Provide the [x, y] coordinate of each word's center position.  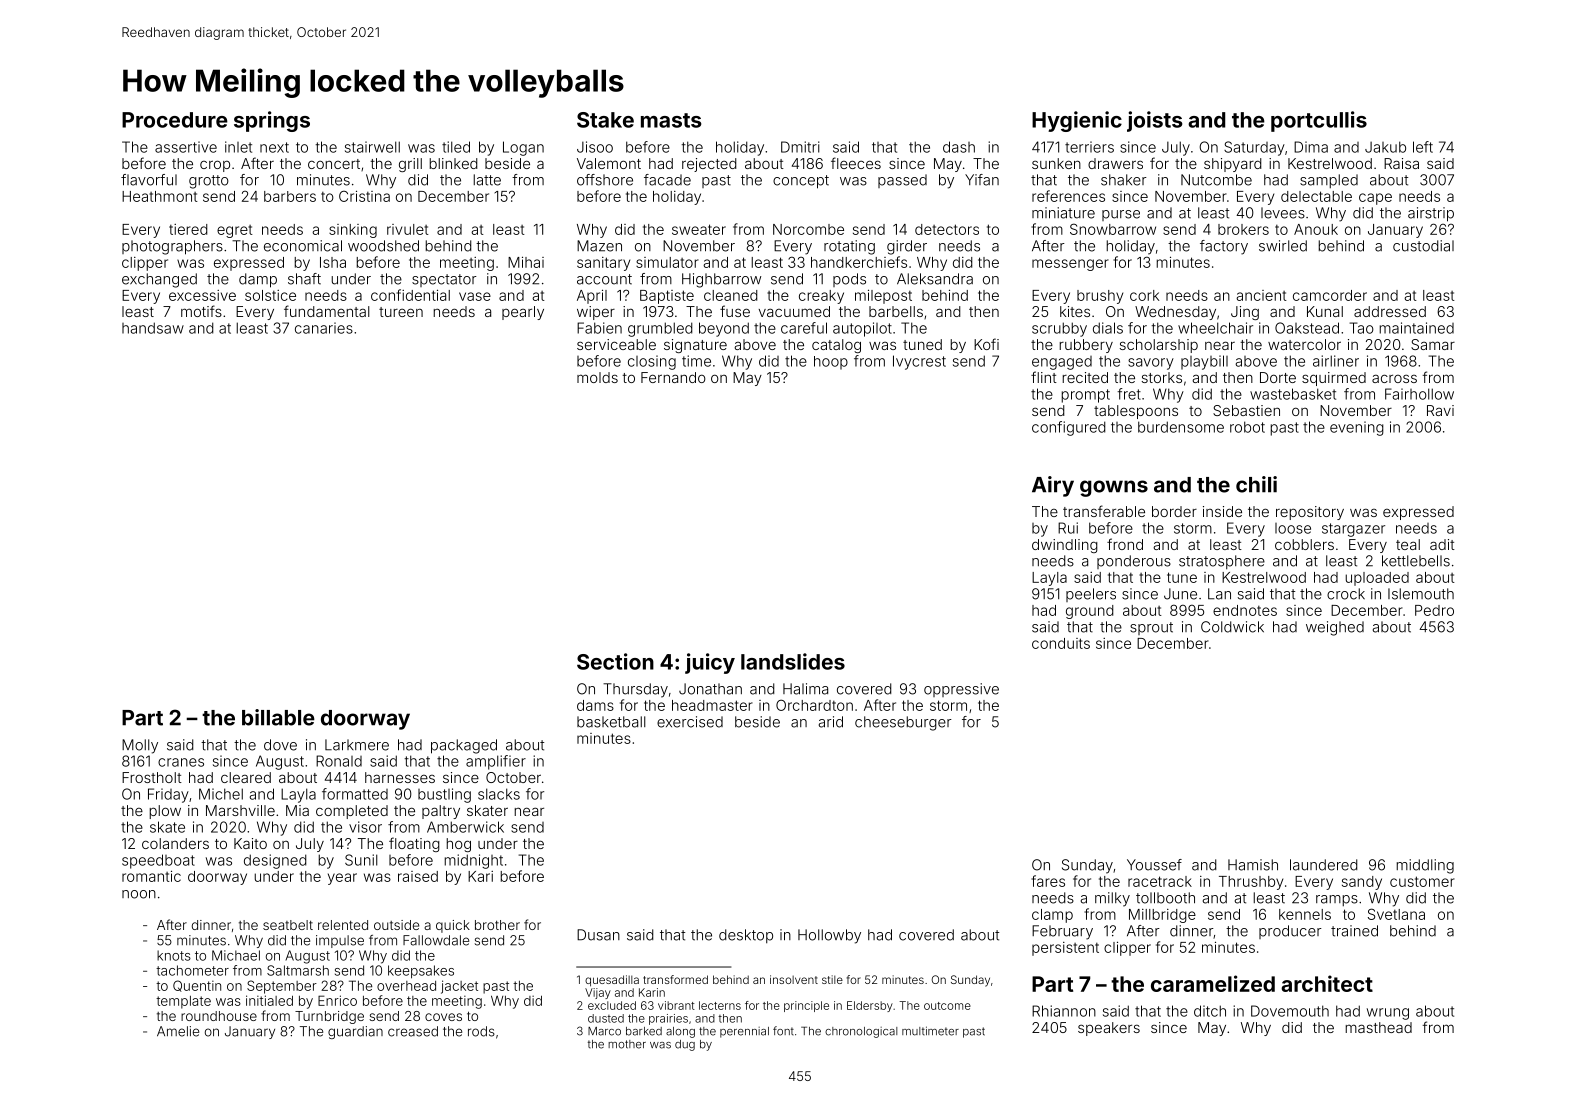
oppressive [961, 690]
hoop [831, 363]
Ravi [1440, 410]
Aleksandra [935, 279]
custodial [1423, 246]
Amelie [178, 1031]
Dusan [598, 935]
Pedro [1434, 610]
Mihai [526, 262]
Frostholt [152, 777]
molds [597, 377]
